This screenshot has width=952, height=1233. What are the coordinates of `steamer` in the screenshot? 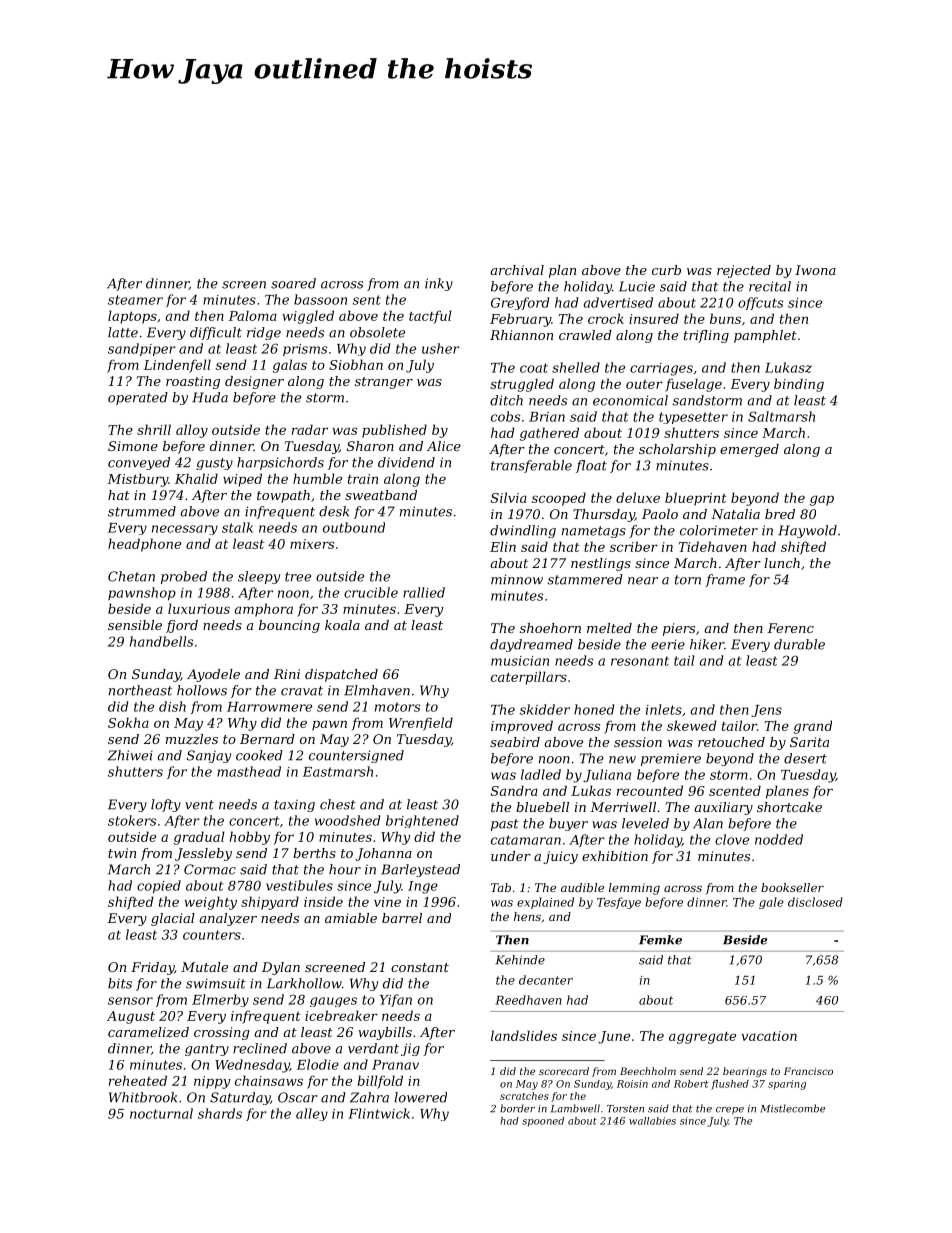 It's located at (135, 300).
